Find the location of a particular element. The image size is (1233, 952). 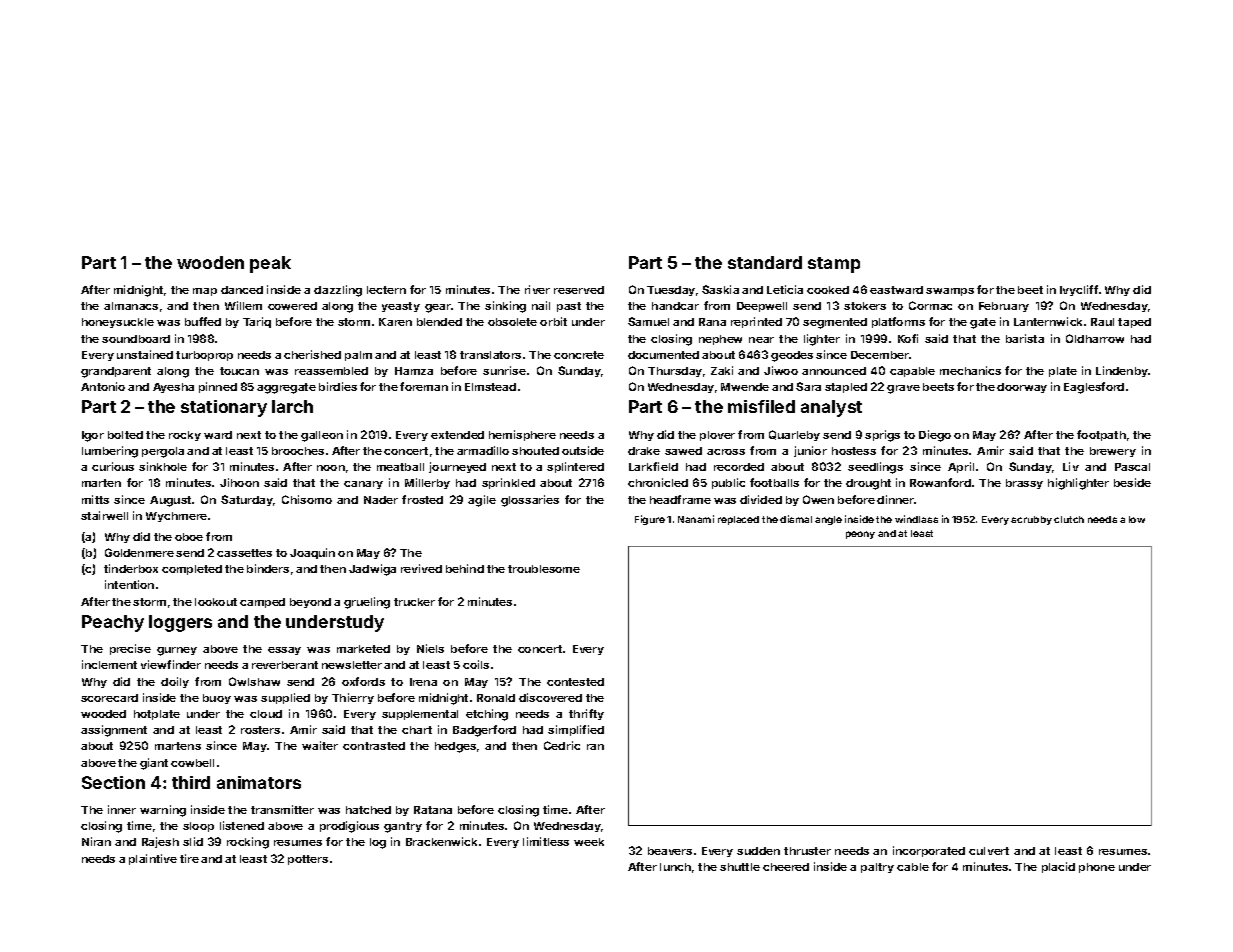

lectern is located at coordinates (386, 290).
